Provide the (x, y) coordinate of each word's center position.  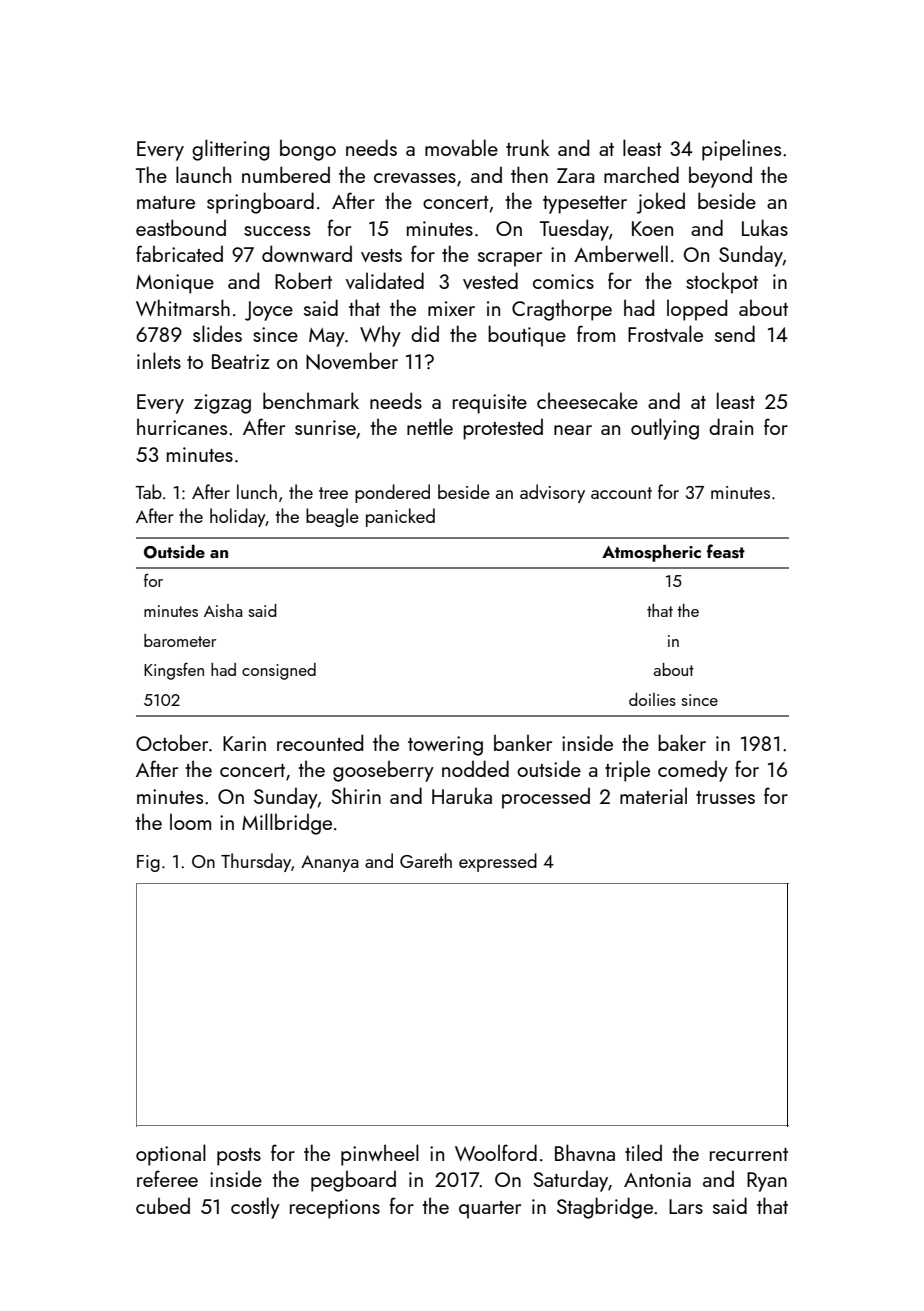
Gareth (426, 860)
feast (726, 551)
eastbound (181, 227)
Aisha (223, 610)
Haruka (462, 795)
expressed (498, 862)
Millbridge (287, 824)
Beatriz (241, 361)
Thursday (256, 862)
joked (661, 203)
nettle (430, 426)
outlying (665, 429)
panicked (400, 517)
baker (682, 742)
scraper (510, 259)
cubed (163, 1205)
